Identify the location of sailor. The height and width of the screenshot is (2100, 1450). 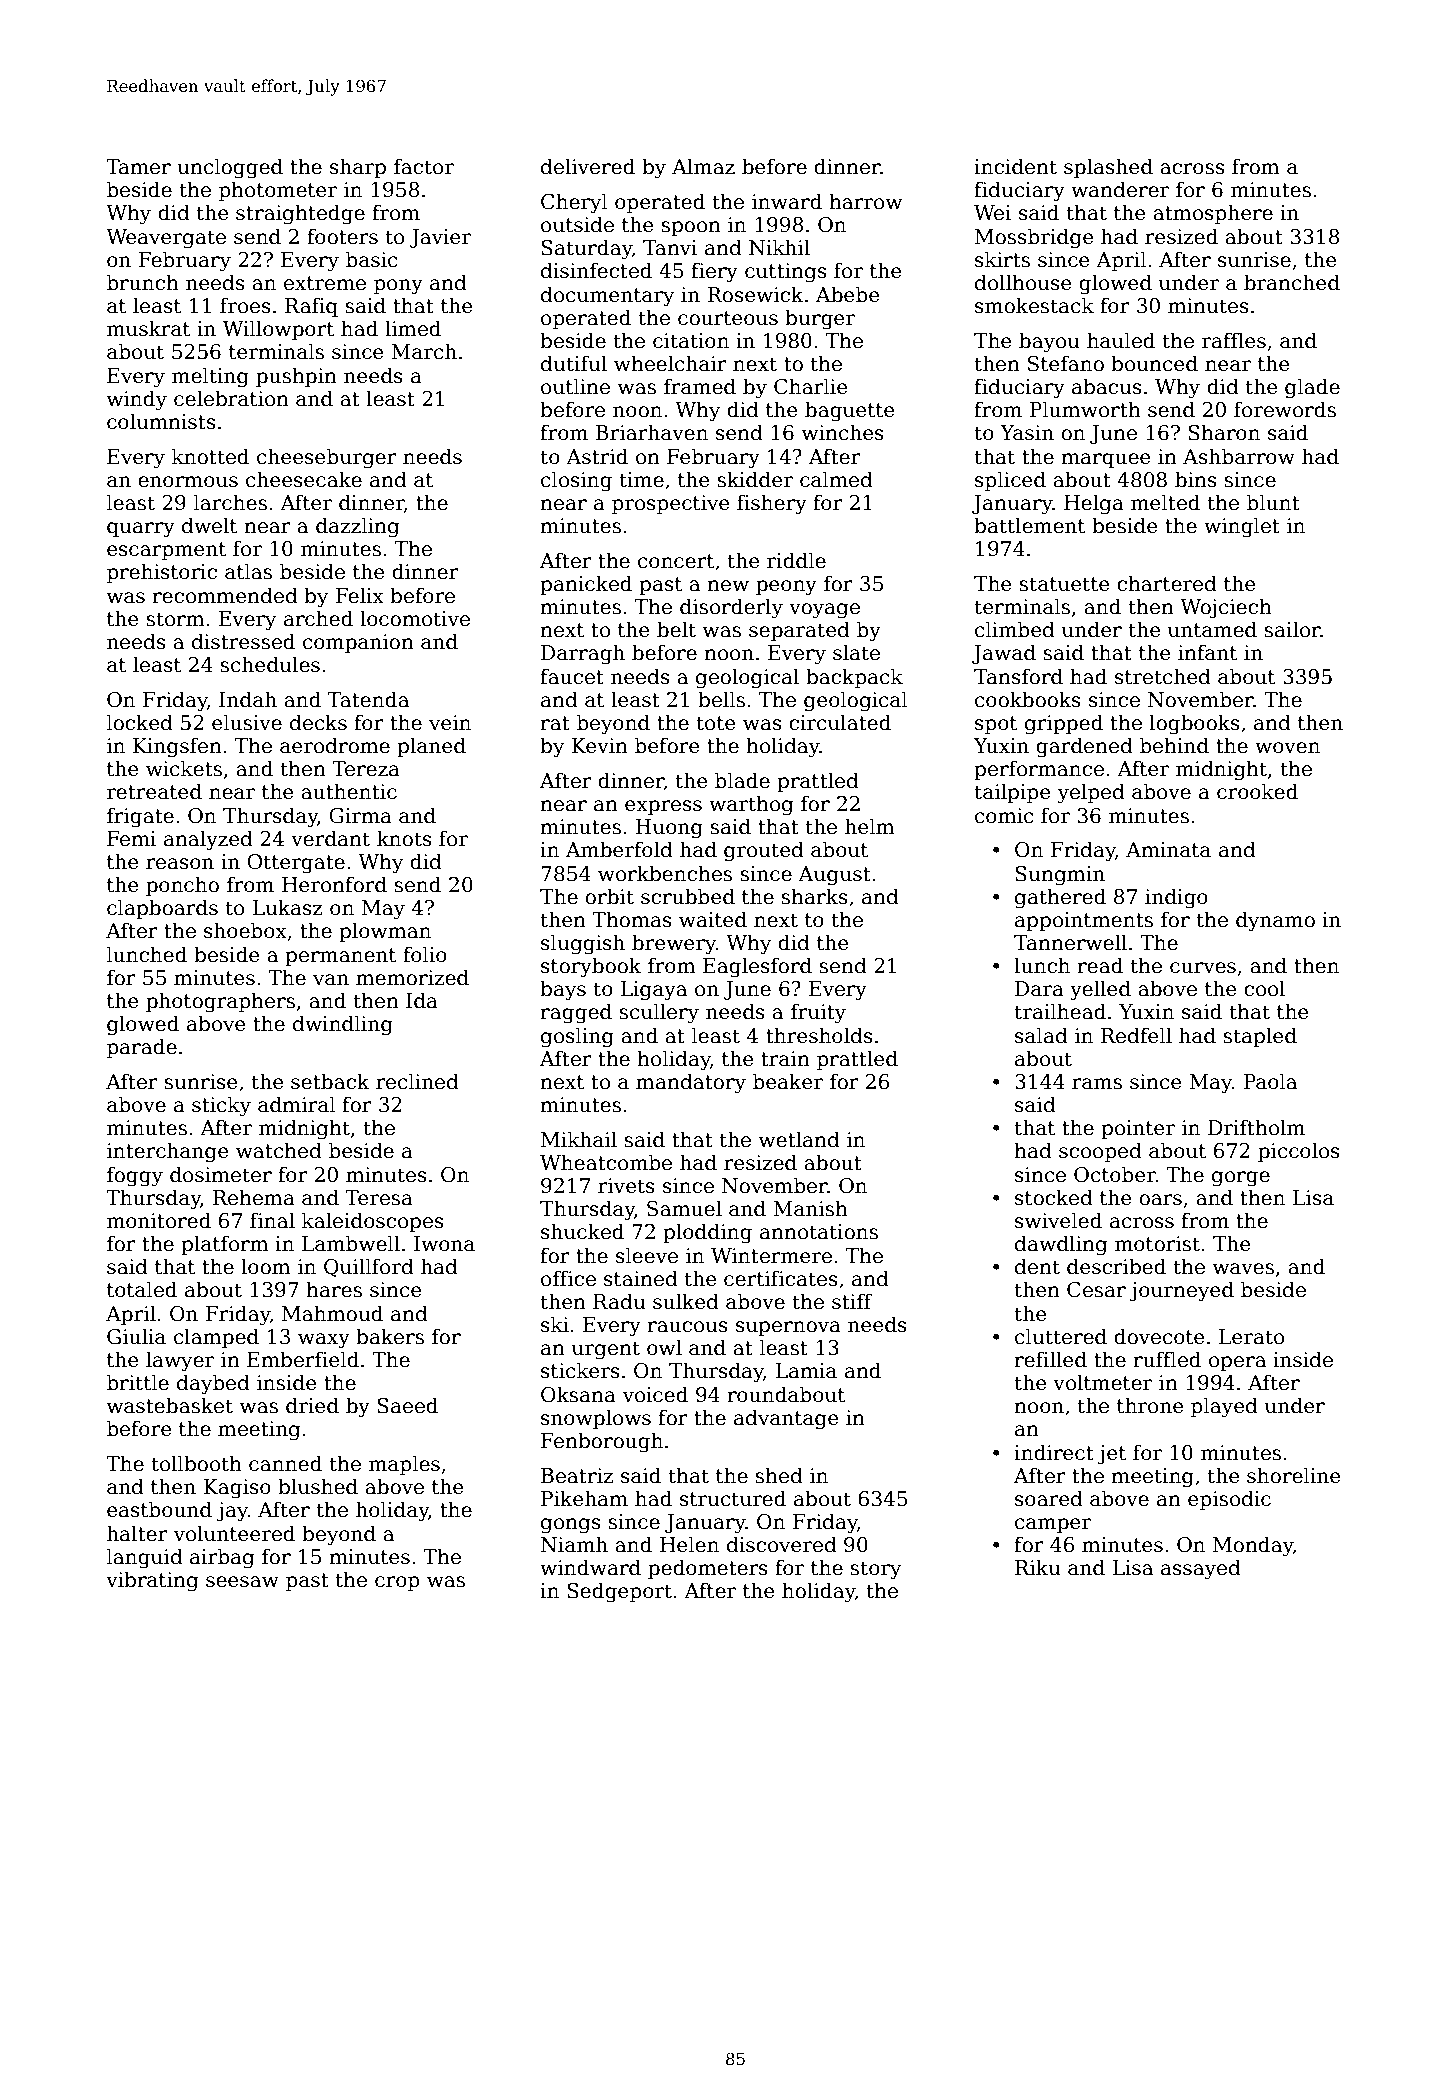
(1292, 629).
